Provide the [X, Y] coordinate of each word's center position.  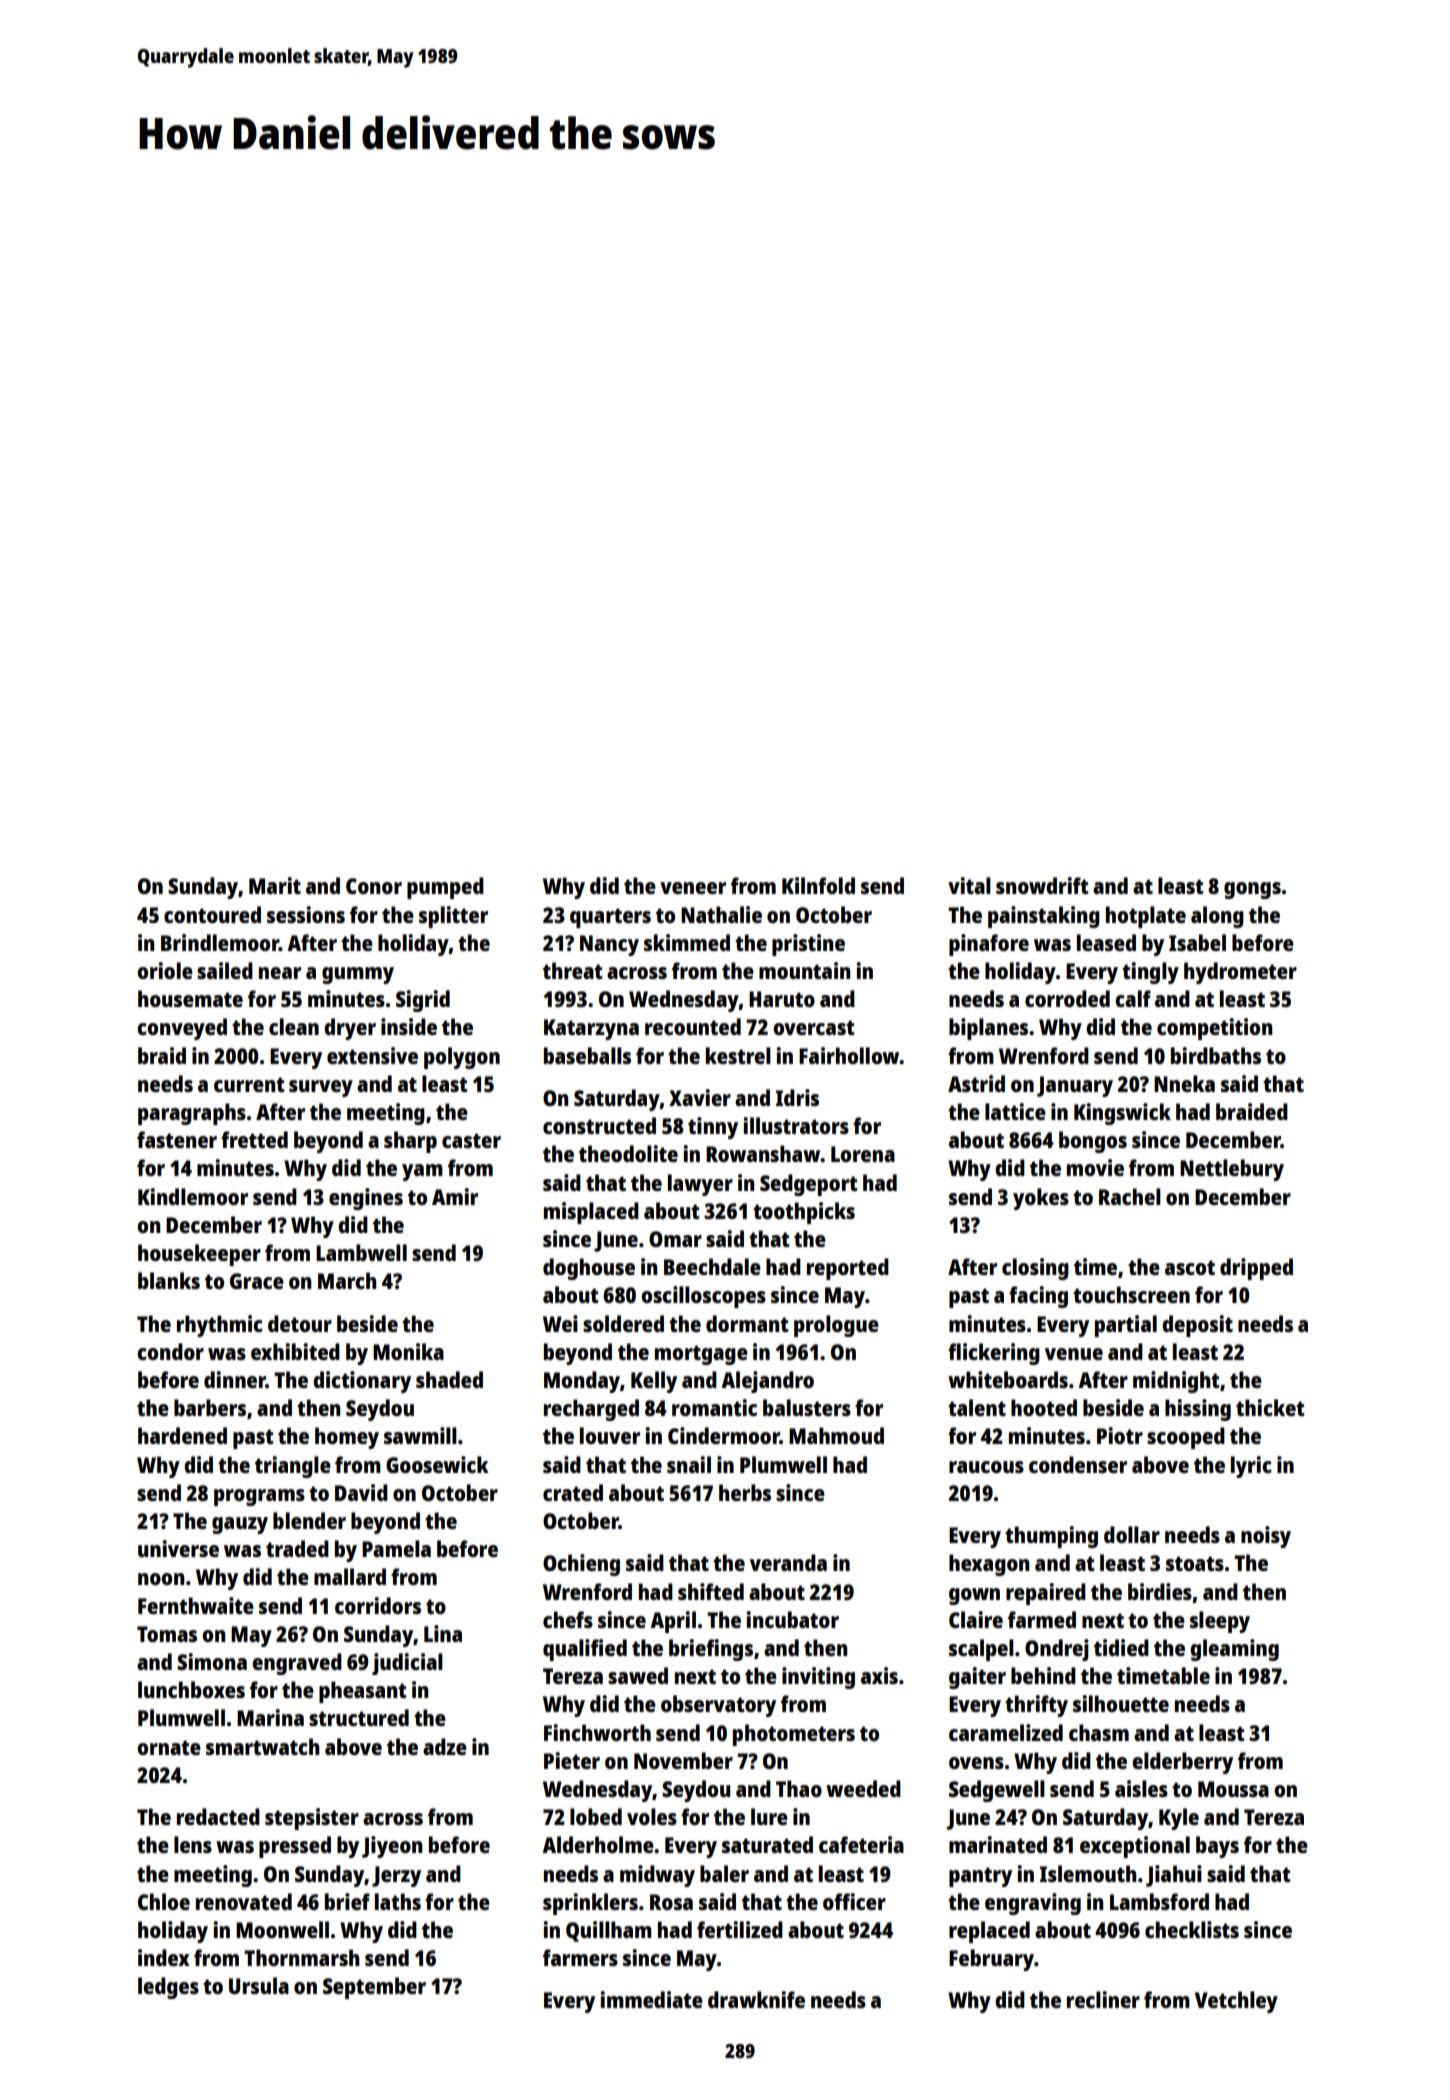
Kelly [654, 1382]
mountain [804, 970]
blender [309, 1520]
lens [193, 1844]
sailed [225, 970]
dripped [1256, 1269]
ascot [1190, 1267]
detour [300, 1323]
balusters [807, 1407]
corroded [1067, 998]
